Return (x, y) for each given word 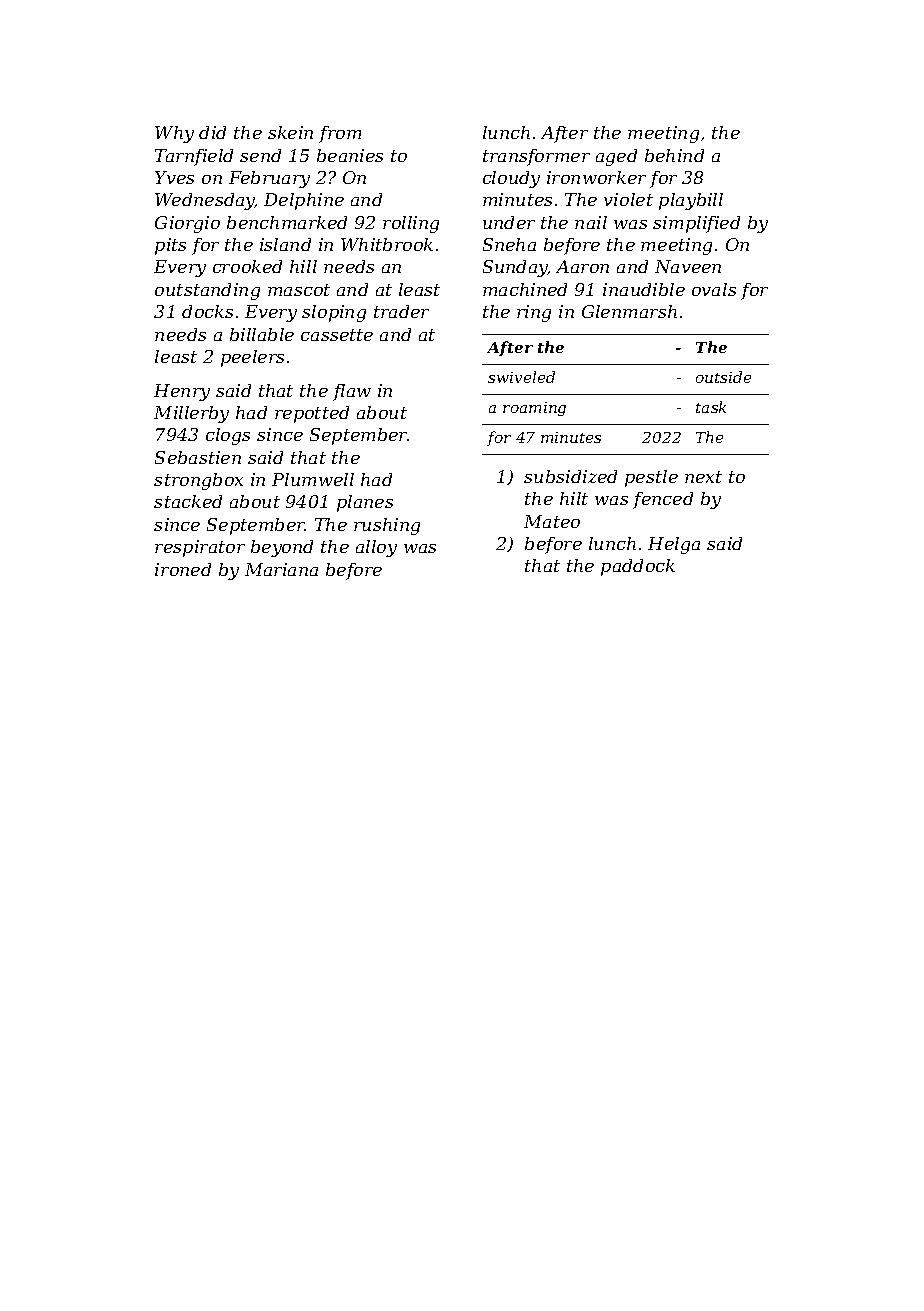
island (285, 244)
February (269, 179)
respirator (200, 548)
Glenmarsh (629, 311)
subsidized (570, 476)
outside (723, 377)
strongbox (198, 481)
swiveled (521, 377)
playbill (691, 201)
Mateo (552, 521)
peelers (252, 358)
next (703, 477)
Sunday (515, 268)
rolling (411, 224)
